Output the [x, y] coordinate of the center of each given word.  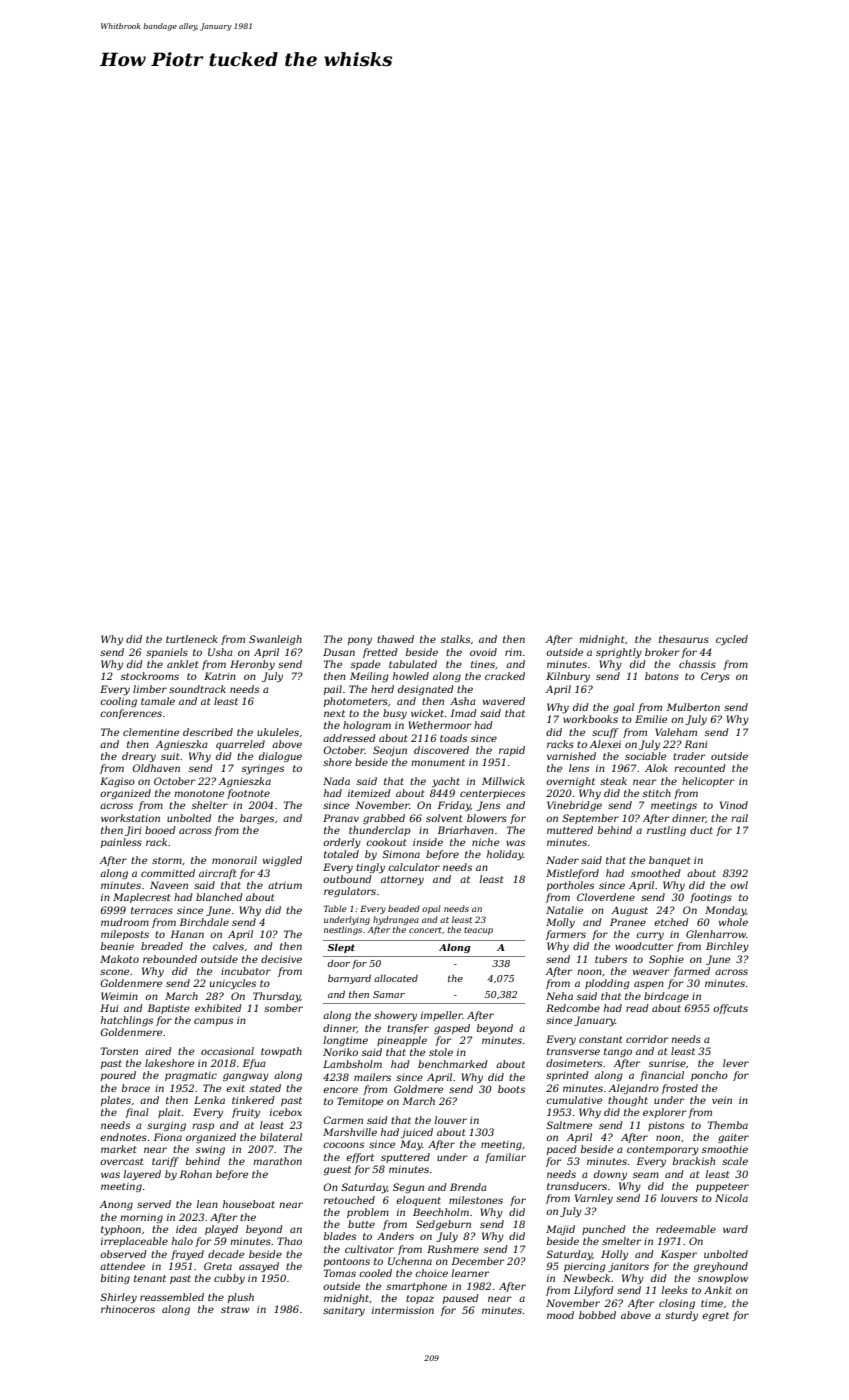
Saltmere [569, 1125]
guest [337, 1170]
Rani [695, 744]
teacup [478, 931]
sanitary [344, 1311]
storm [167, 860]
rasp [203, 1127]
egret [715, 1316]
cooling [118, 702]
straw [235, 1309]
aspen [649, 985]
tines [483, 664]
